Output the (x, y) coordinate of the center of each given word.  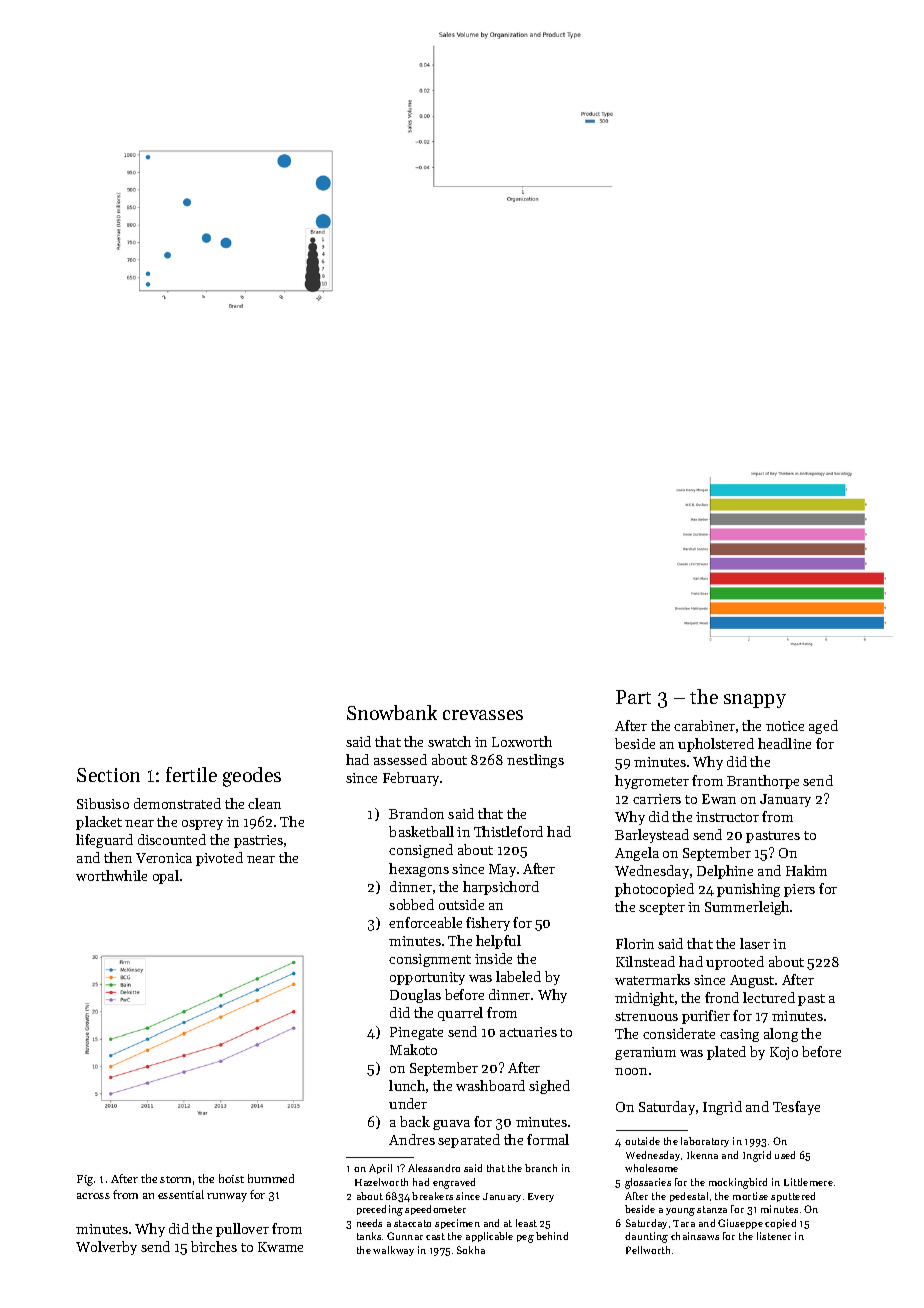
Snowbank (392, 712)
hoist (231, 1178)
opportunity (427, 978)
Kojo (784, 1053)
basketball (421, 831)
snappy (755, 701)
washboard (490, 1085)
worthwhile (111, 875)
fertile (191, 774)
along (781, 1035)
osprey (202, 825)
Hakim (806, 870)
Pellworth (648, 1250)
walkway (393, 1251)
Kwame (280, 1247)
